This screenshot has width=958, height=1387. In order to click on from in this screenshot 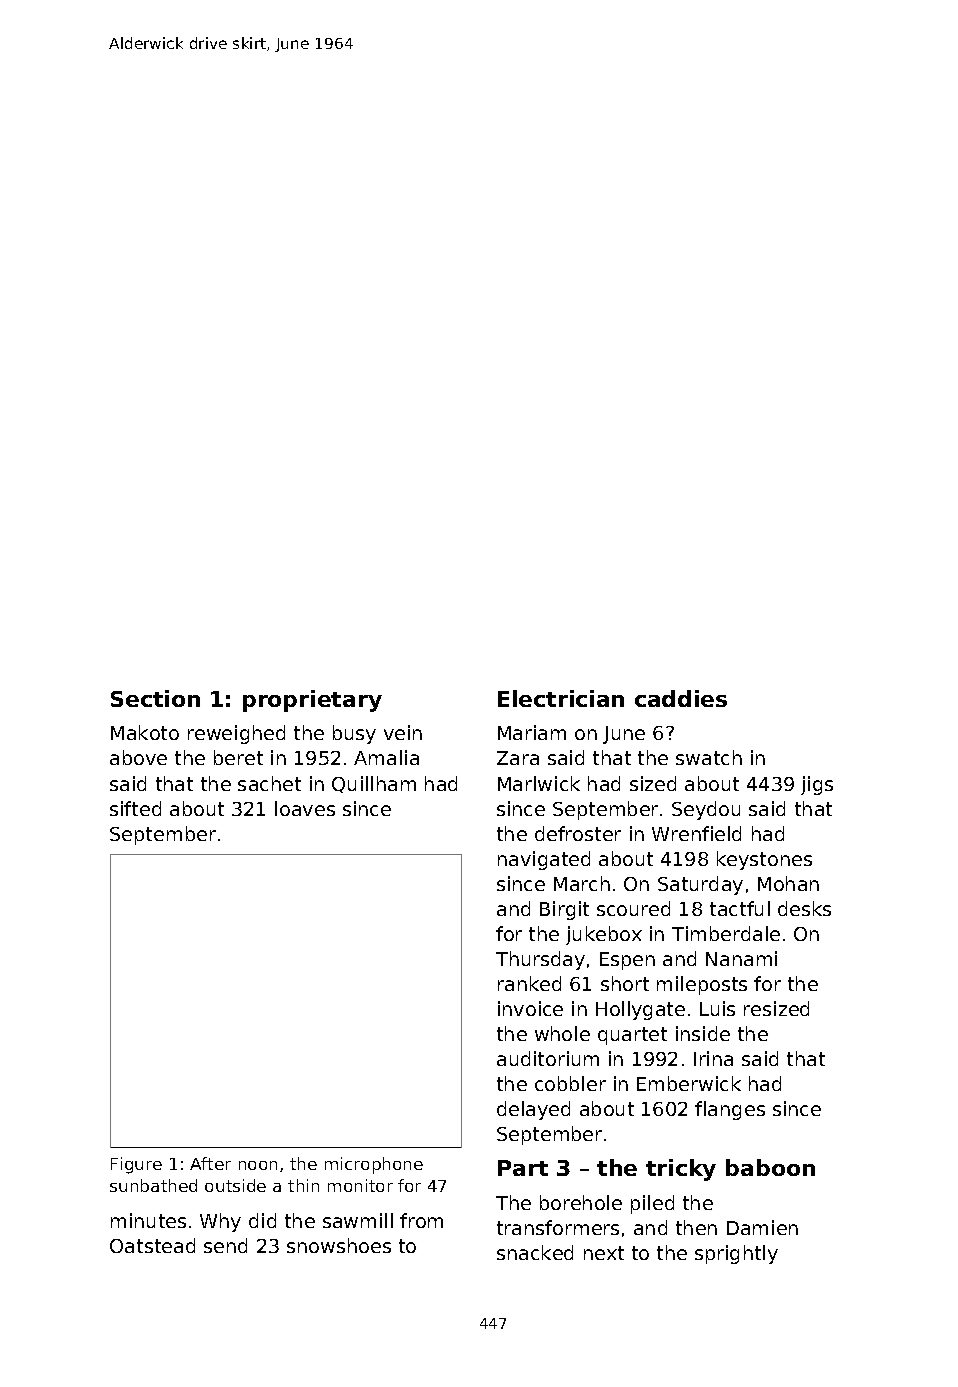, I will do `click(421, 1220)`.
